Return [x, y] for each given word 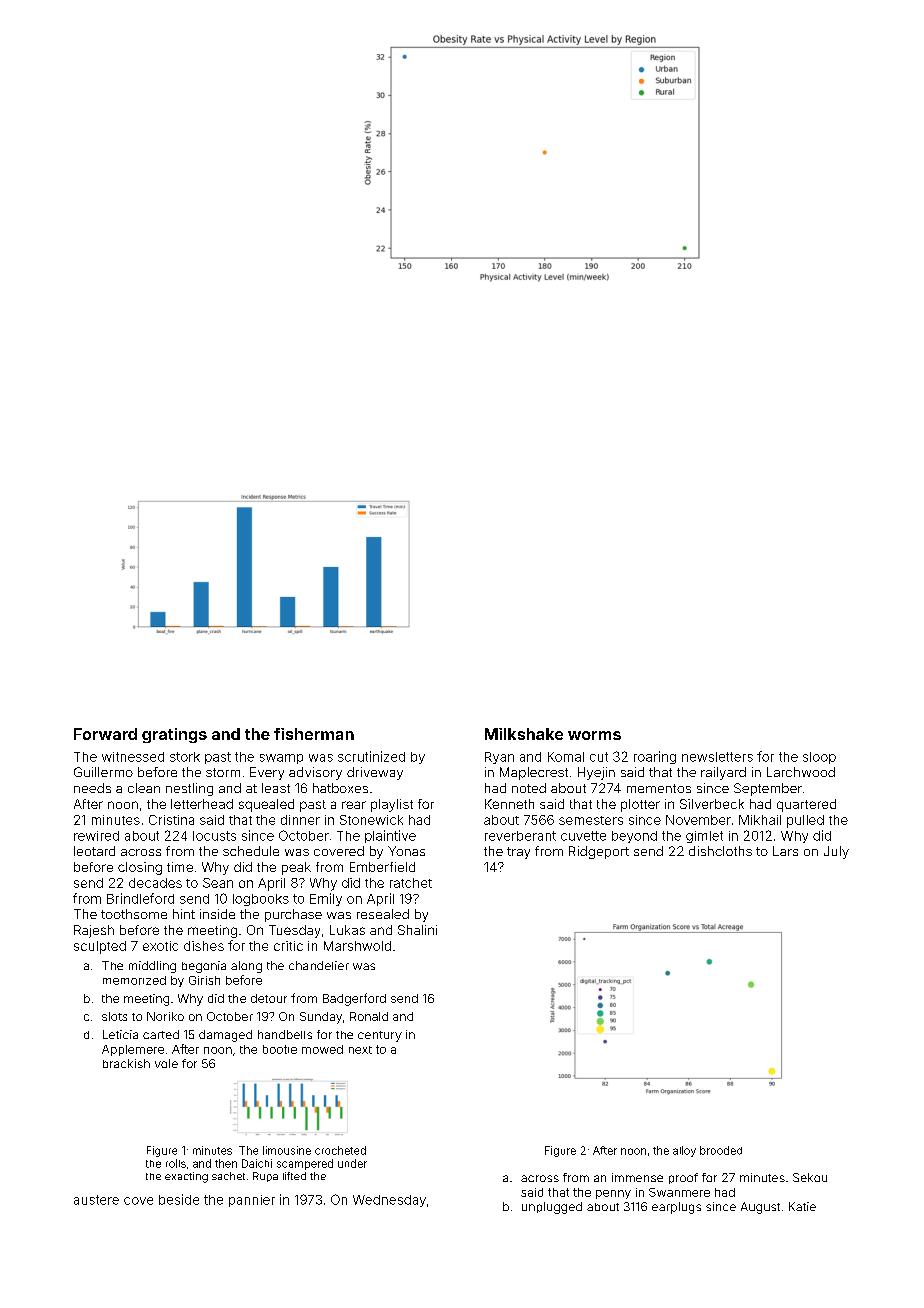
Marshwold [357, 946]
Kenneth [509, 804]
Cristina [171, 820]
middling [152, 967]
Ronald [369, 1016]
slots [114, 1016]
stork [185, 757]
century [380, 1036]
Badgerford [354, 999]
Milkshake [524, 734]
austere [96, 1200]
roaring [655, 757]
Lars [785, 851]
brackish [126, 1063]
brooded [721, 1150]
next [360, 1050]
